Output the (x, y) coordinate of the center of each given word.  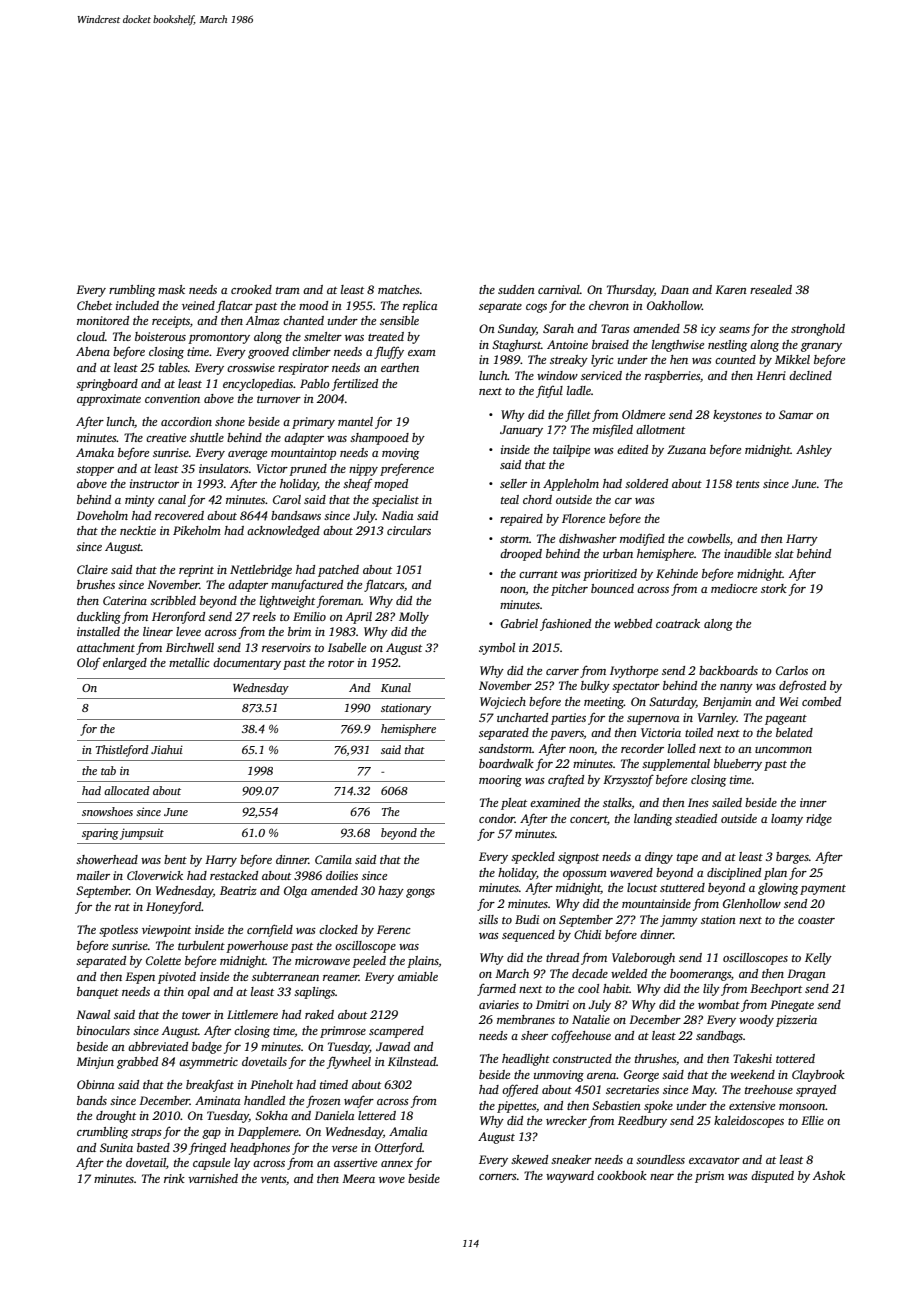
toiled (699, 732)
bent (175, 859)
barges (792, 858)
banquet (98, 993)
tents (748, 484)
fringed (207, 1148)
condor (497, 818)
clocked (338, 929)
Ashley (814, 451)
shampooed (379, 439)
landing (653, 820)
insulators (224, 468)
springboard (107, 385)
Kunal (396, 687)
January (521, 431)
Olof (89, 663)
